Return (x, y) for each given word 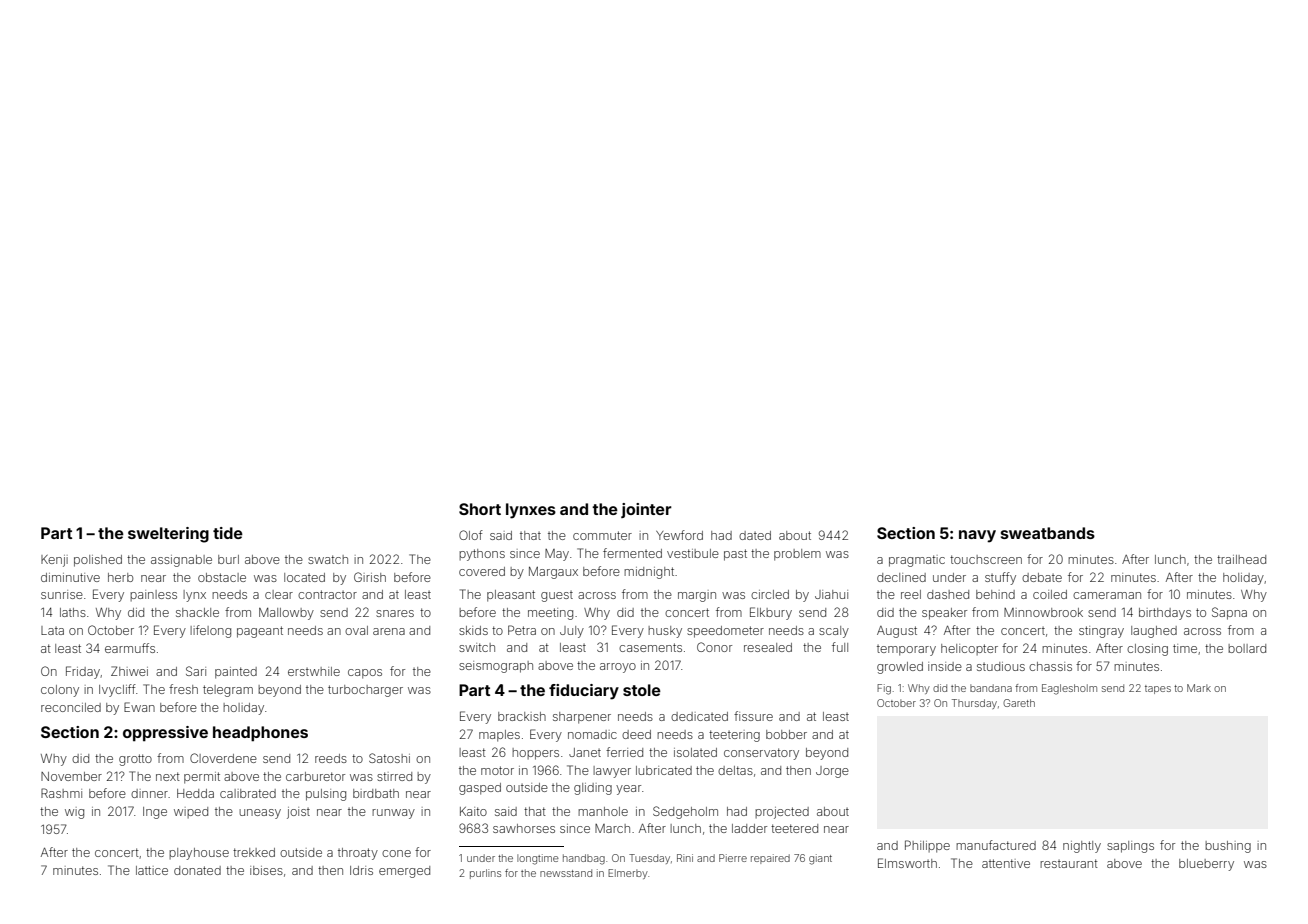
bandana (991, 688)
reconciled (71, 707)
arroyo (618, 668)
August (897, 632)
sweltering (168, 535)
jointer (646, 510)
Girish (370, 577)
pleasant (511, 596)
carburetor (315, 776)
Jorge (832, 772)
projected (782, 813)
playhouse (199, 854)
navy (977, 536)
